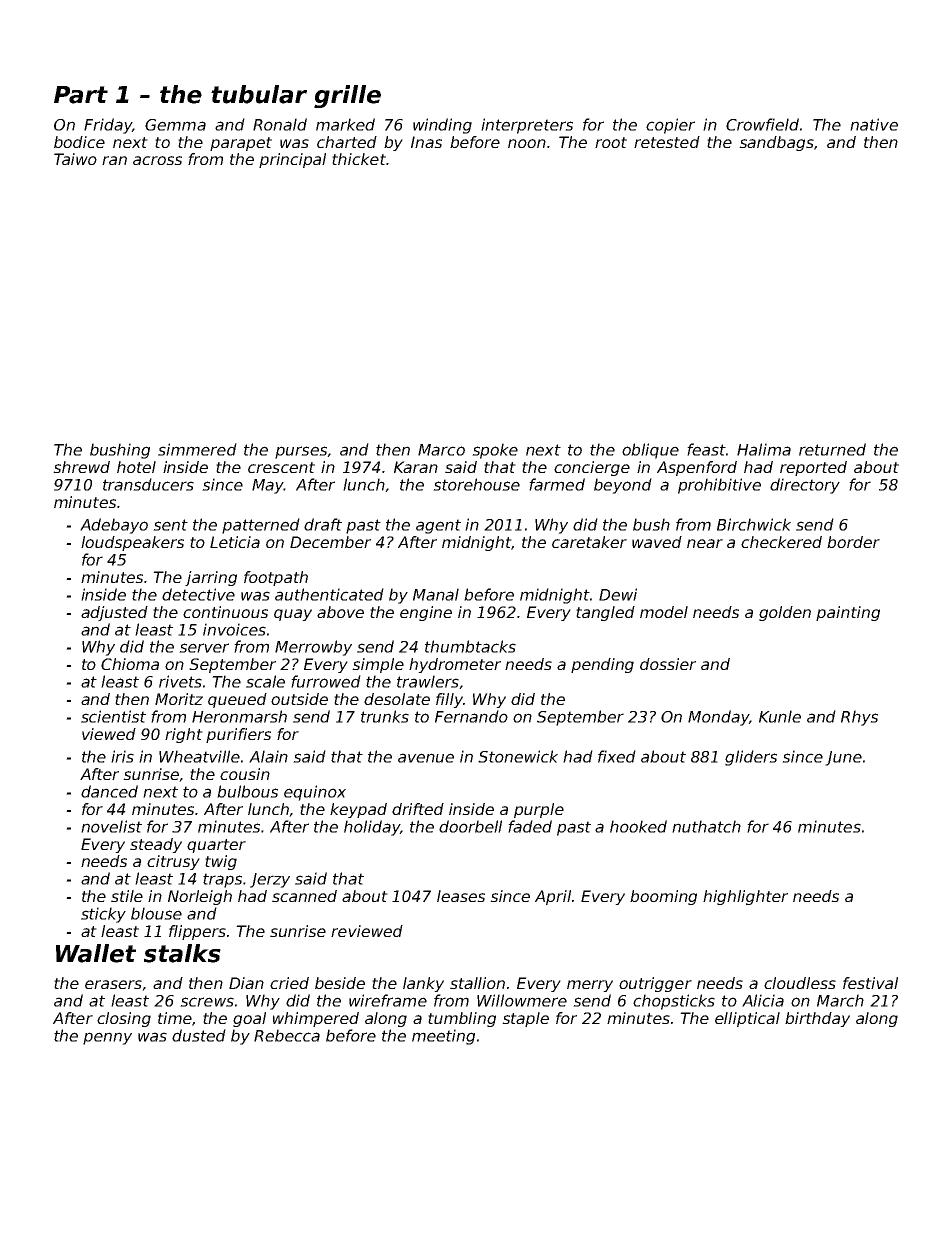 Image resolution: width=952 pixels, height=1233 pixels. I want to click on Moritz, so click(179, 699).
